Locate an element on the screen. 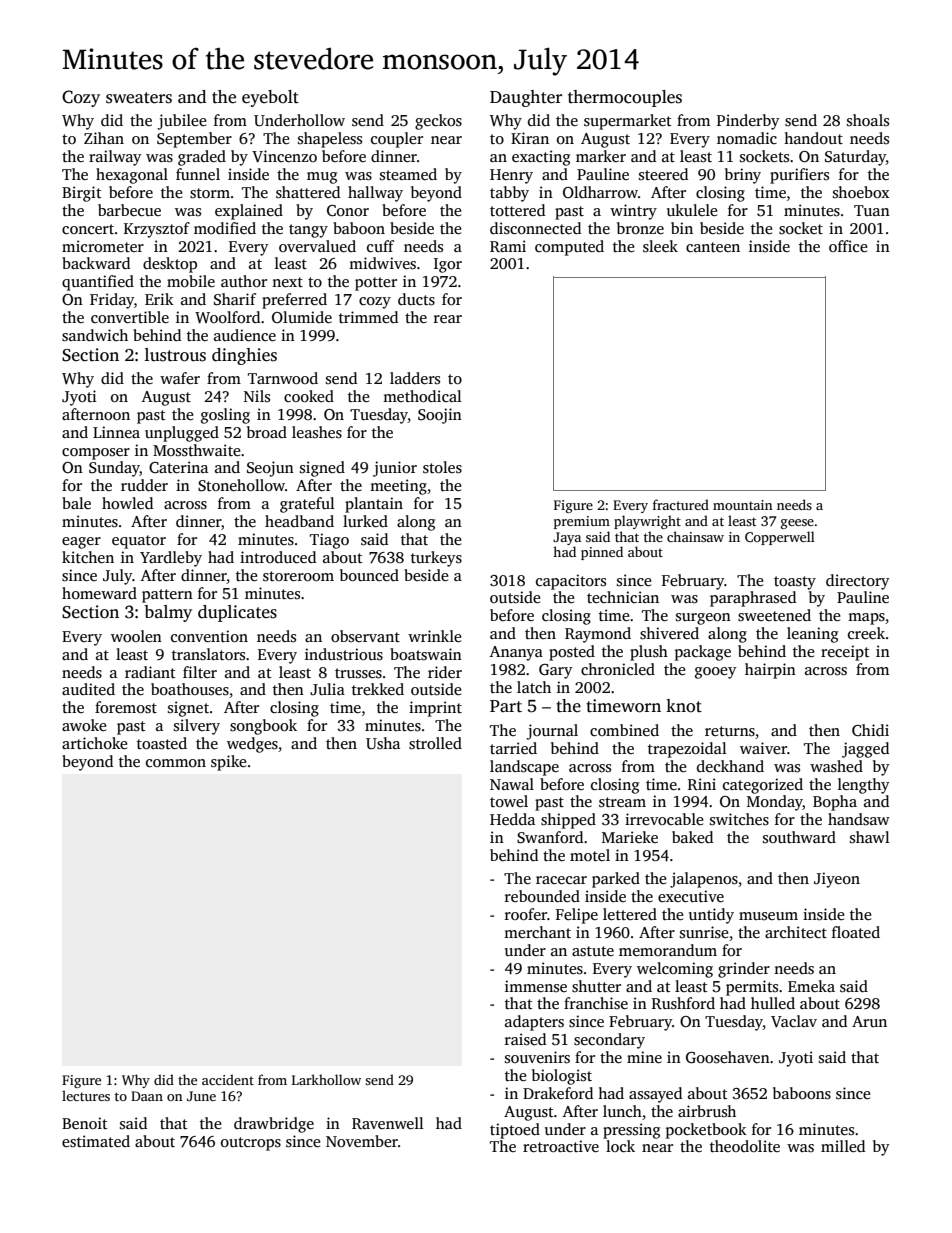 The width and height of the screenshot is (952, 1233). sweaters is located at coordinates (139, 98).
